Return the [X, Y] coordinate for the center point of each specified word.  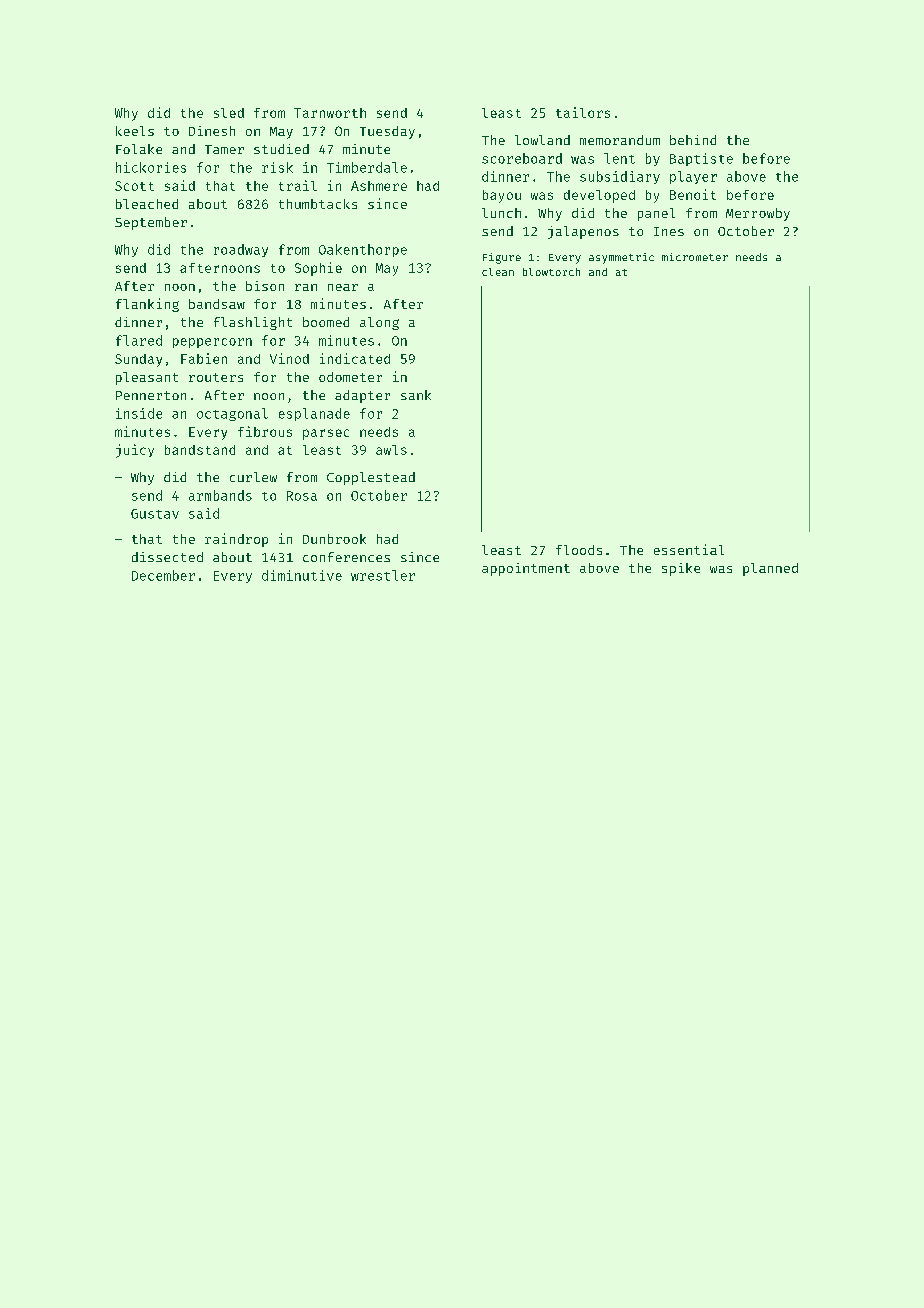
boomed [326, 322]
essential [689, 549]
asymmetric [621, 258]
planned [770, 569]
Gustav [155, 514]
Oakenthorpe [363, 250]
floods [579, 550]
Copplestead [371, 478]
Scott [134, 186]
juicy [135, 451]
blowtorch [551, 272]
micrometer [695, 257]
